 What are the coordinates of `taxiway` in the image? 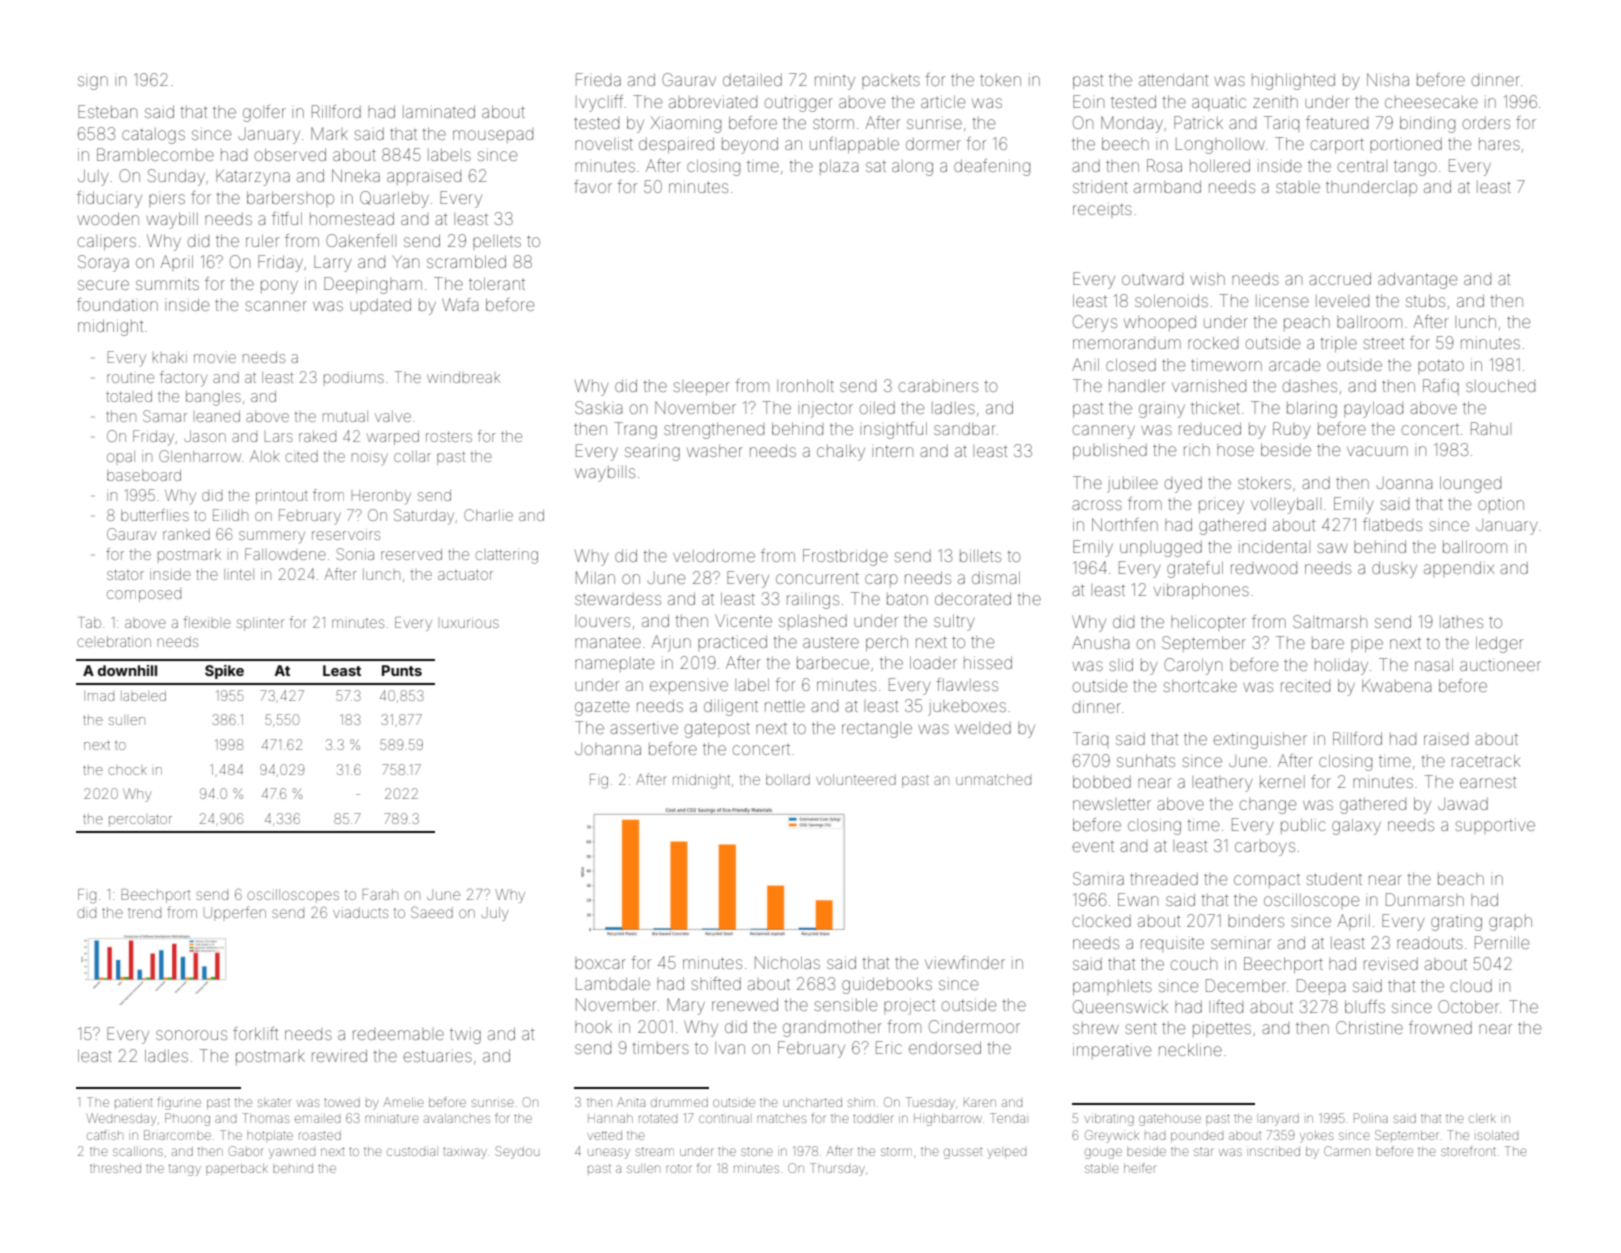 It's located at (465, 1152).
